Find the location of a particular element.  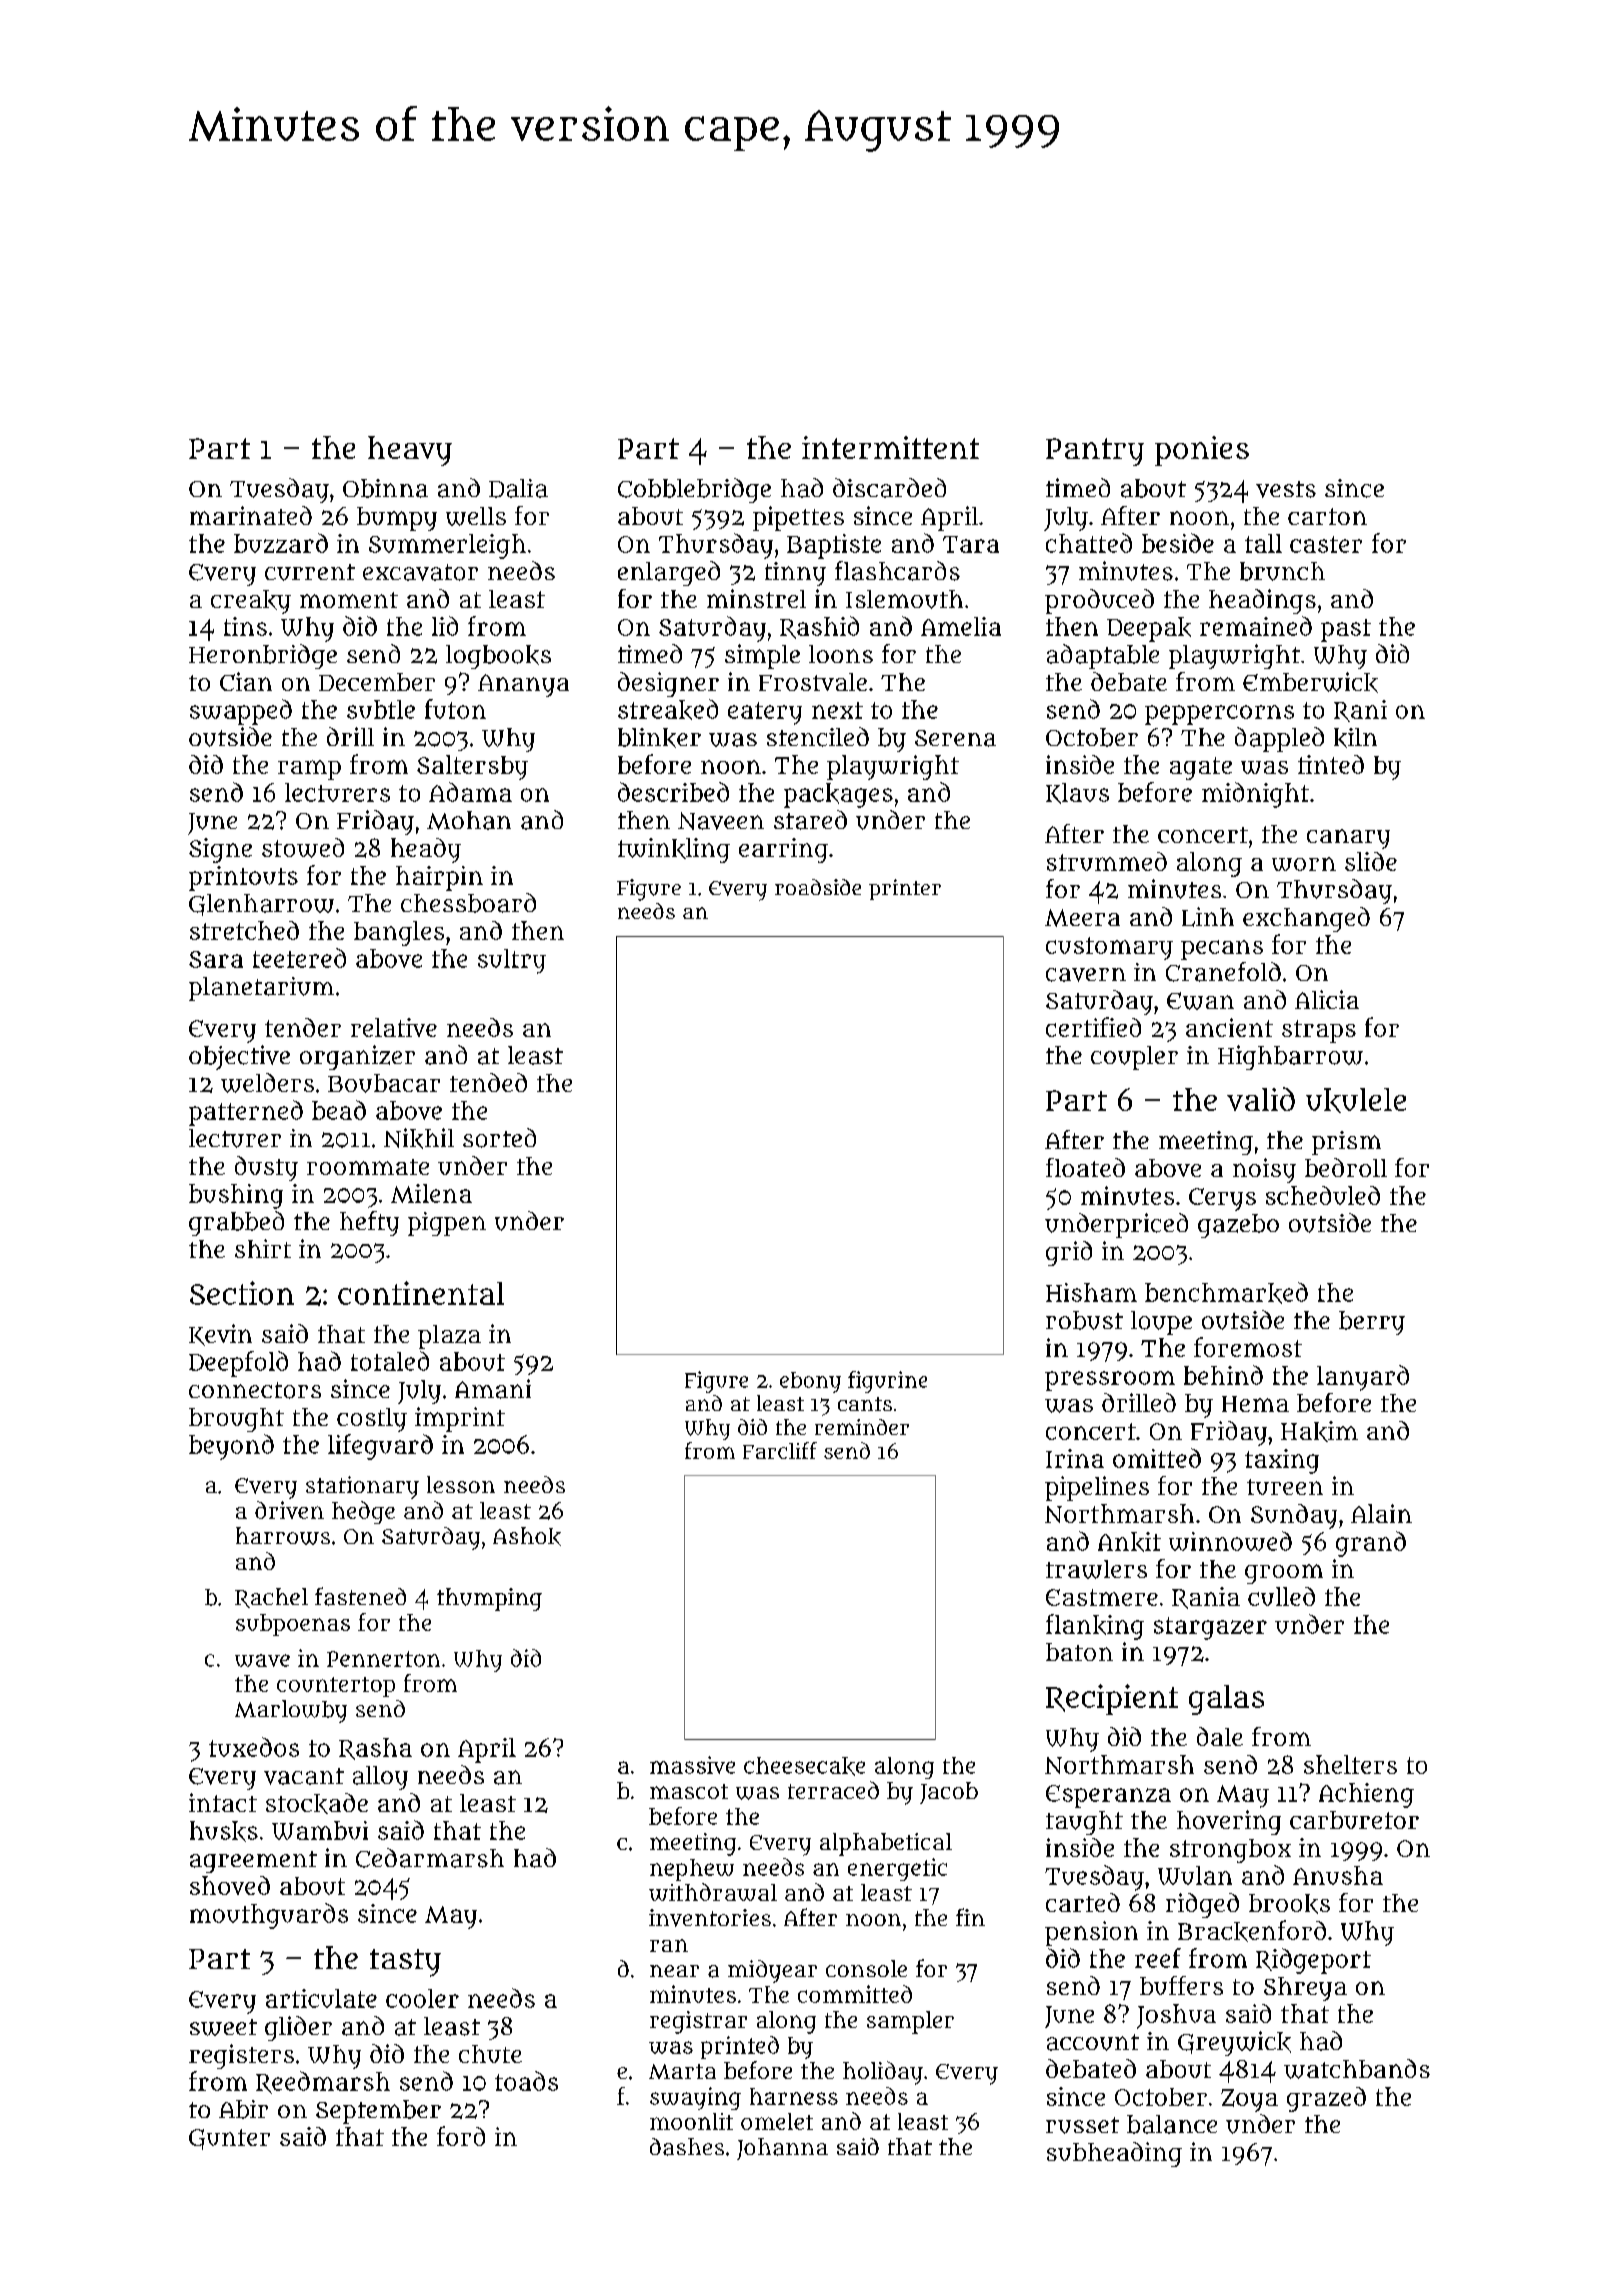

thumping is located at coordinates (489, 1599).
